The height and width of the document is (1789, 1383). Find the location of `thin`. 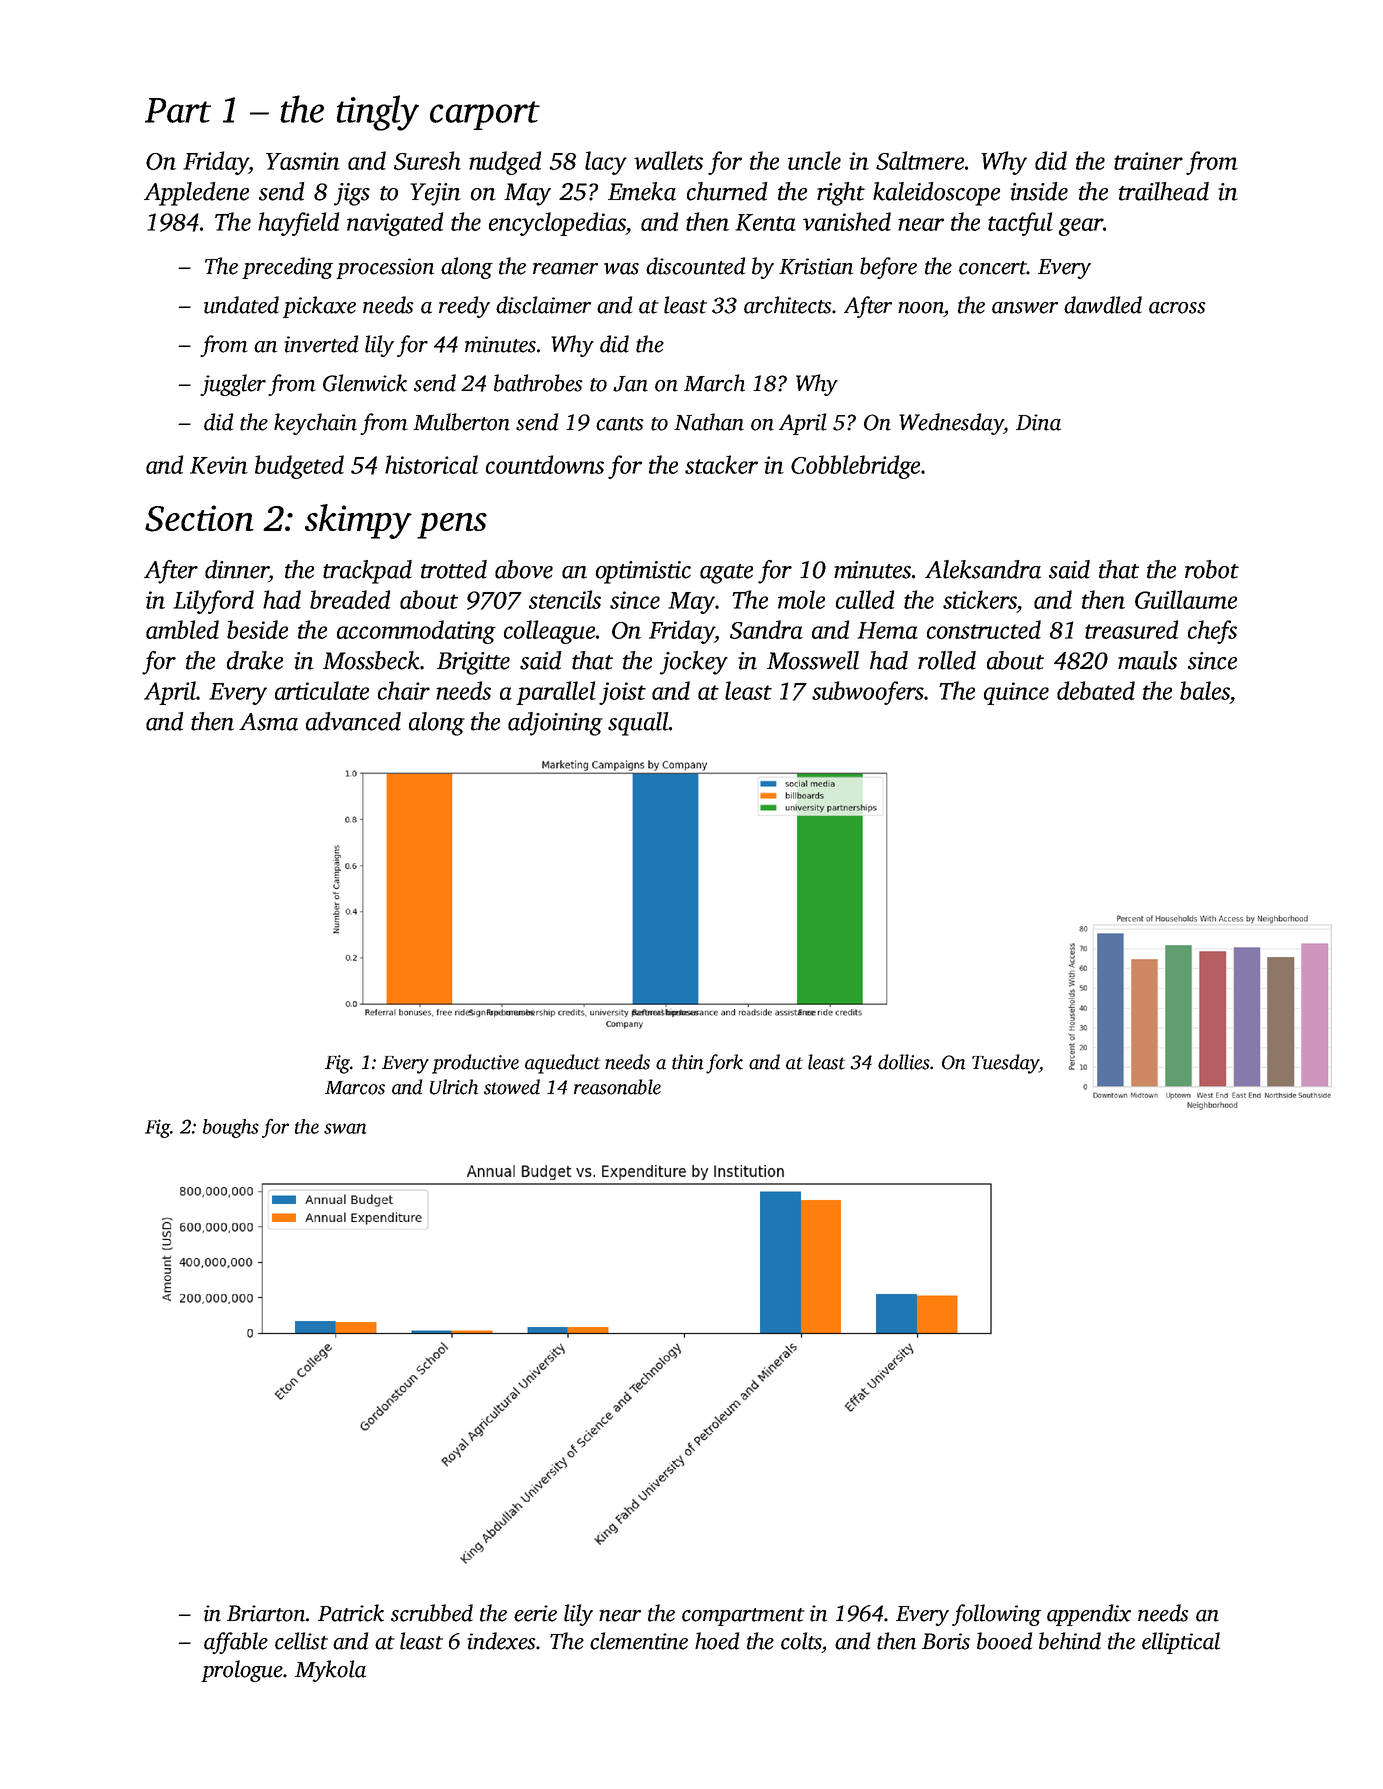

thin is located at coordinates (688, 1062).
